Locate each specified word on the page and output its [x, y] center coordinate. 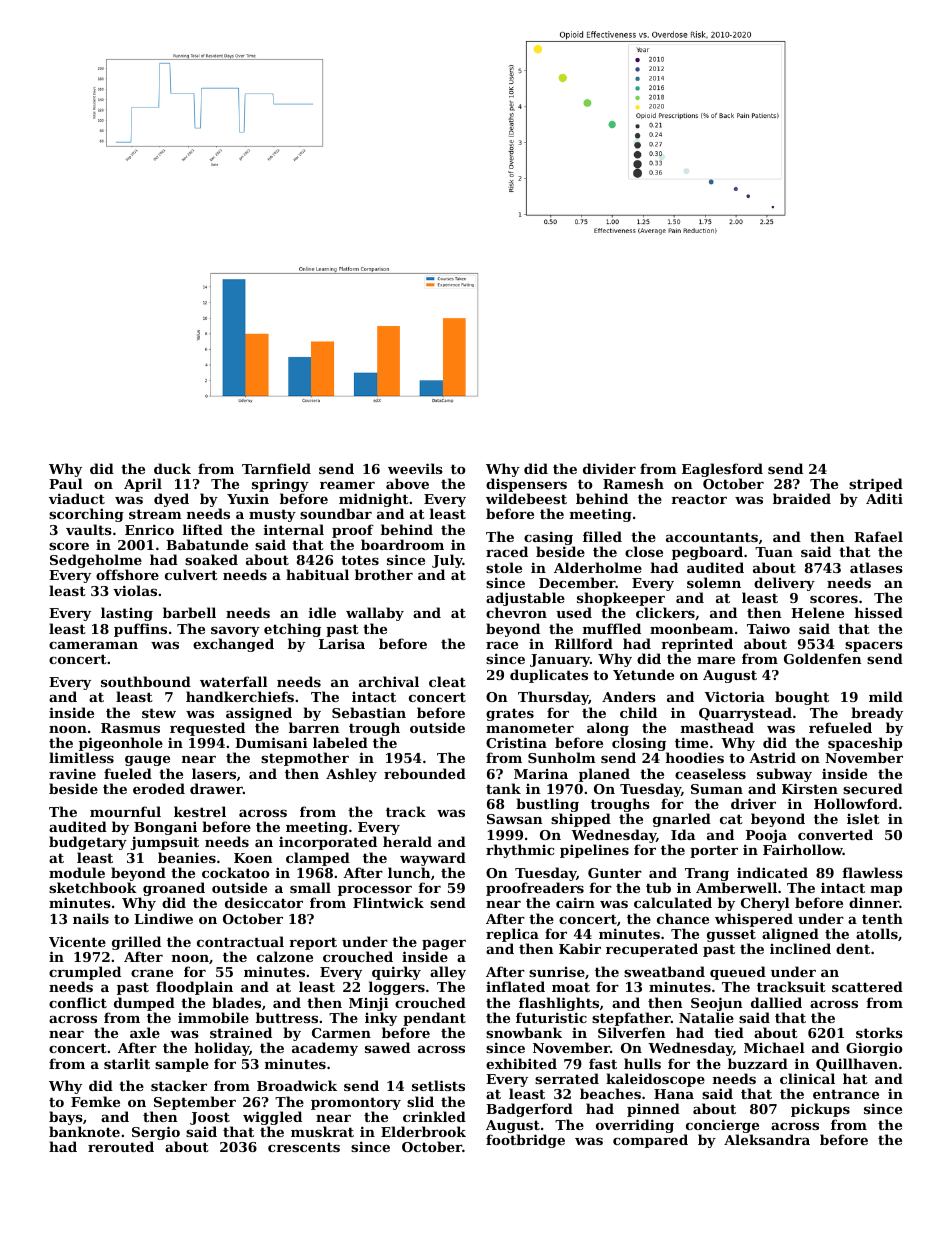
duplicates [549, 676]
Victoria [734, 696]
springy [280, 485]
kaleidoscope [655, 1080]
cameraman [93, 645]
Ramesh [633, 483]
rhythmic [520, 851]
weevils [415, 468]
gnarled [682, 820]
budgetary [88, 843]
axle [145, 1032]
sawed [387, 1047]
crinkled [434, 1116]
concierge [722, 1126]
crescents [304, 1147]
